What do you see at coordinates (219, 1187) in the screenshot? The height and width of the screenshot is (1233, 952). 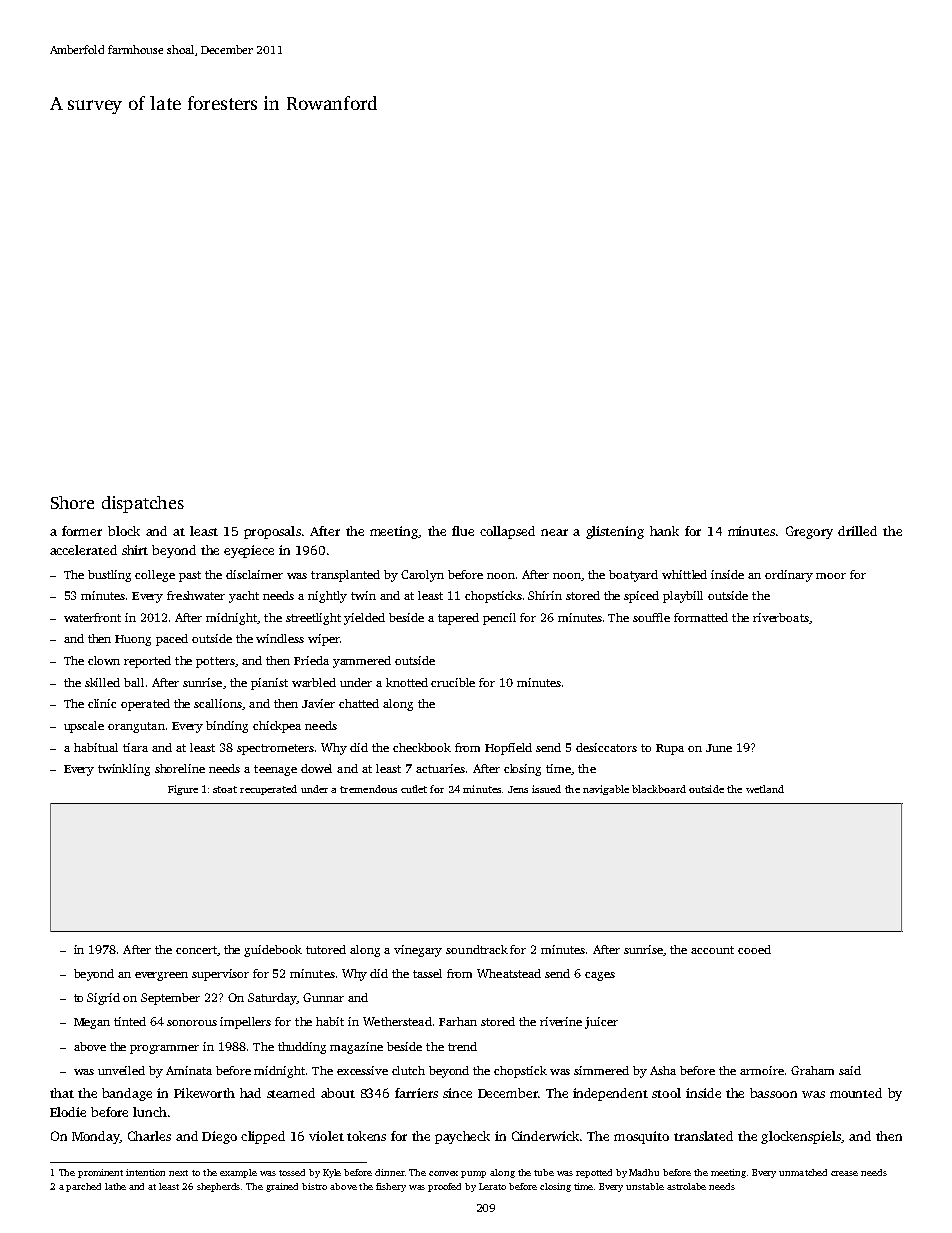 I see `shepherds` at bounding box center [219, 1187].
